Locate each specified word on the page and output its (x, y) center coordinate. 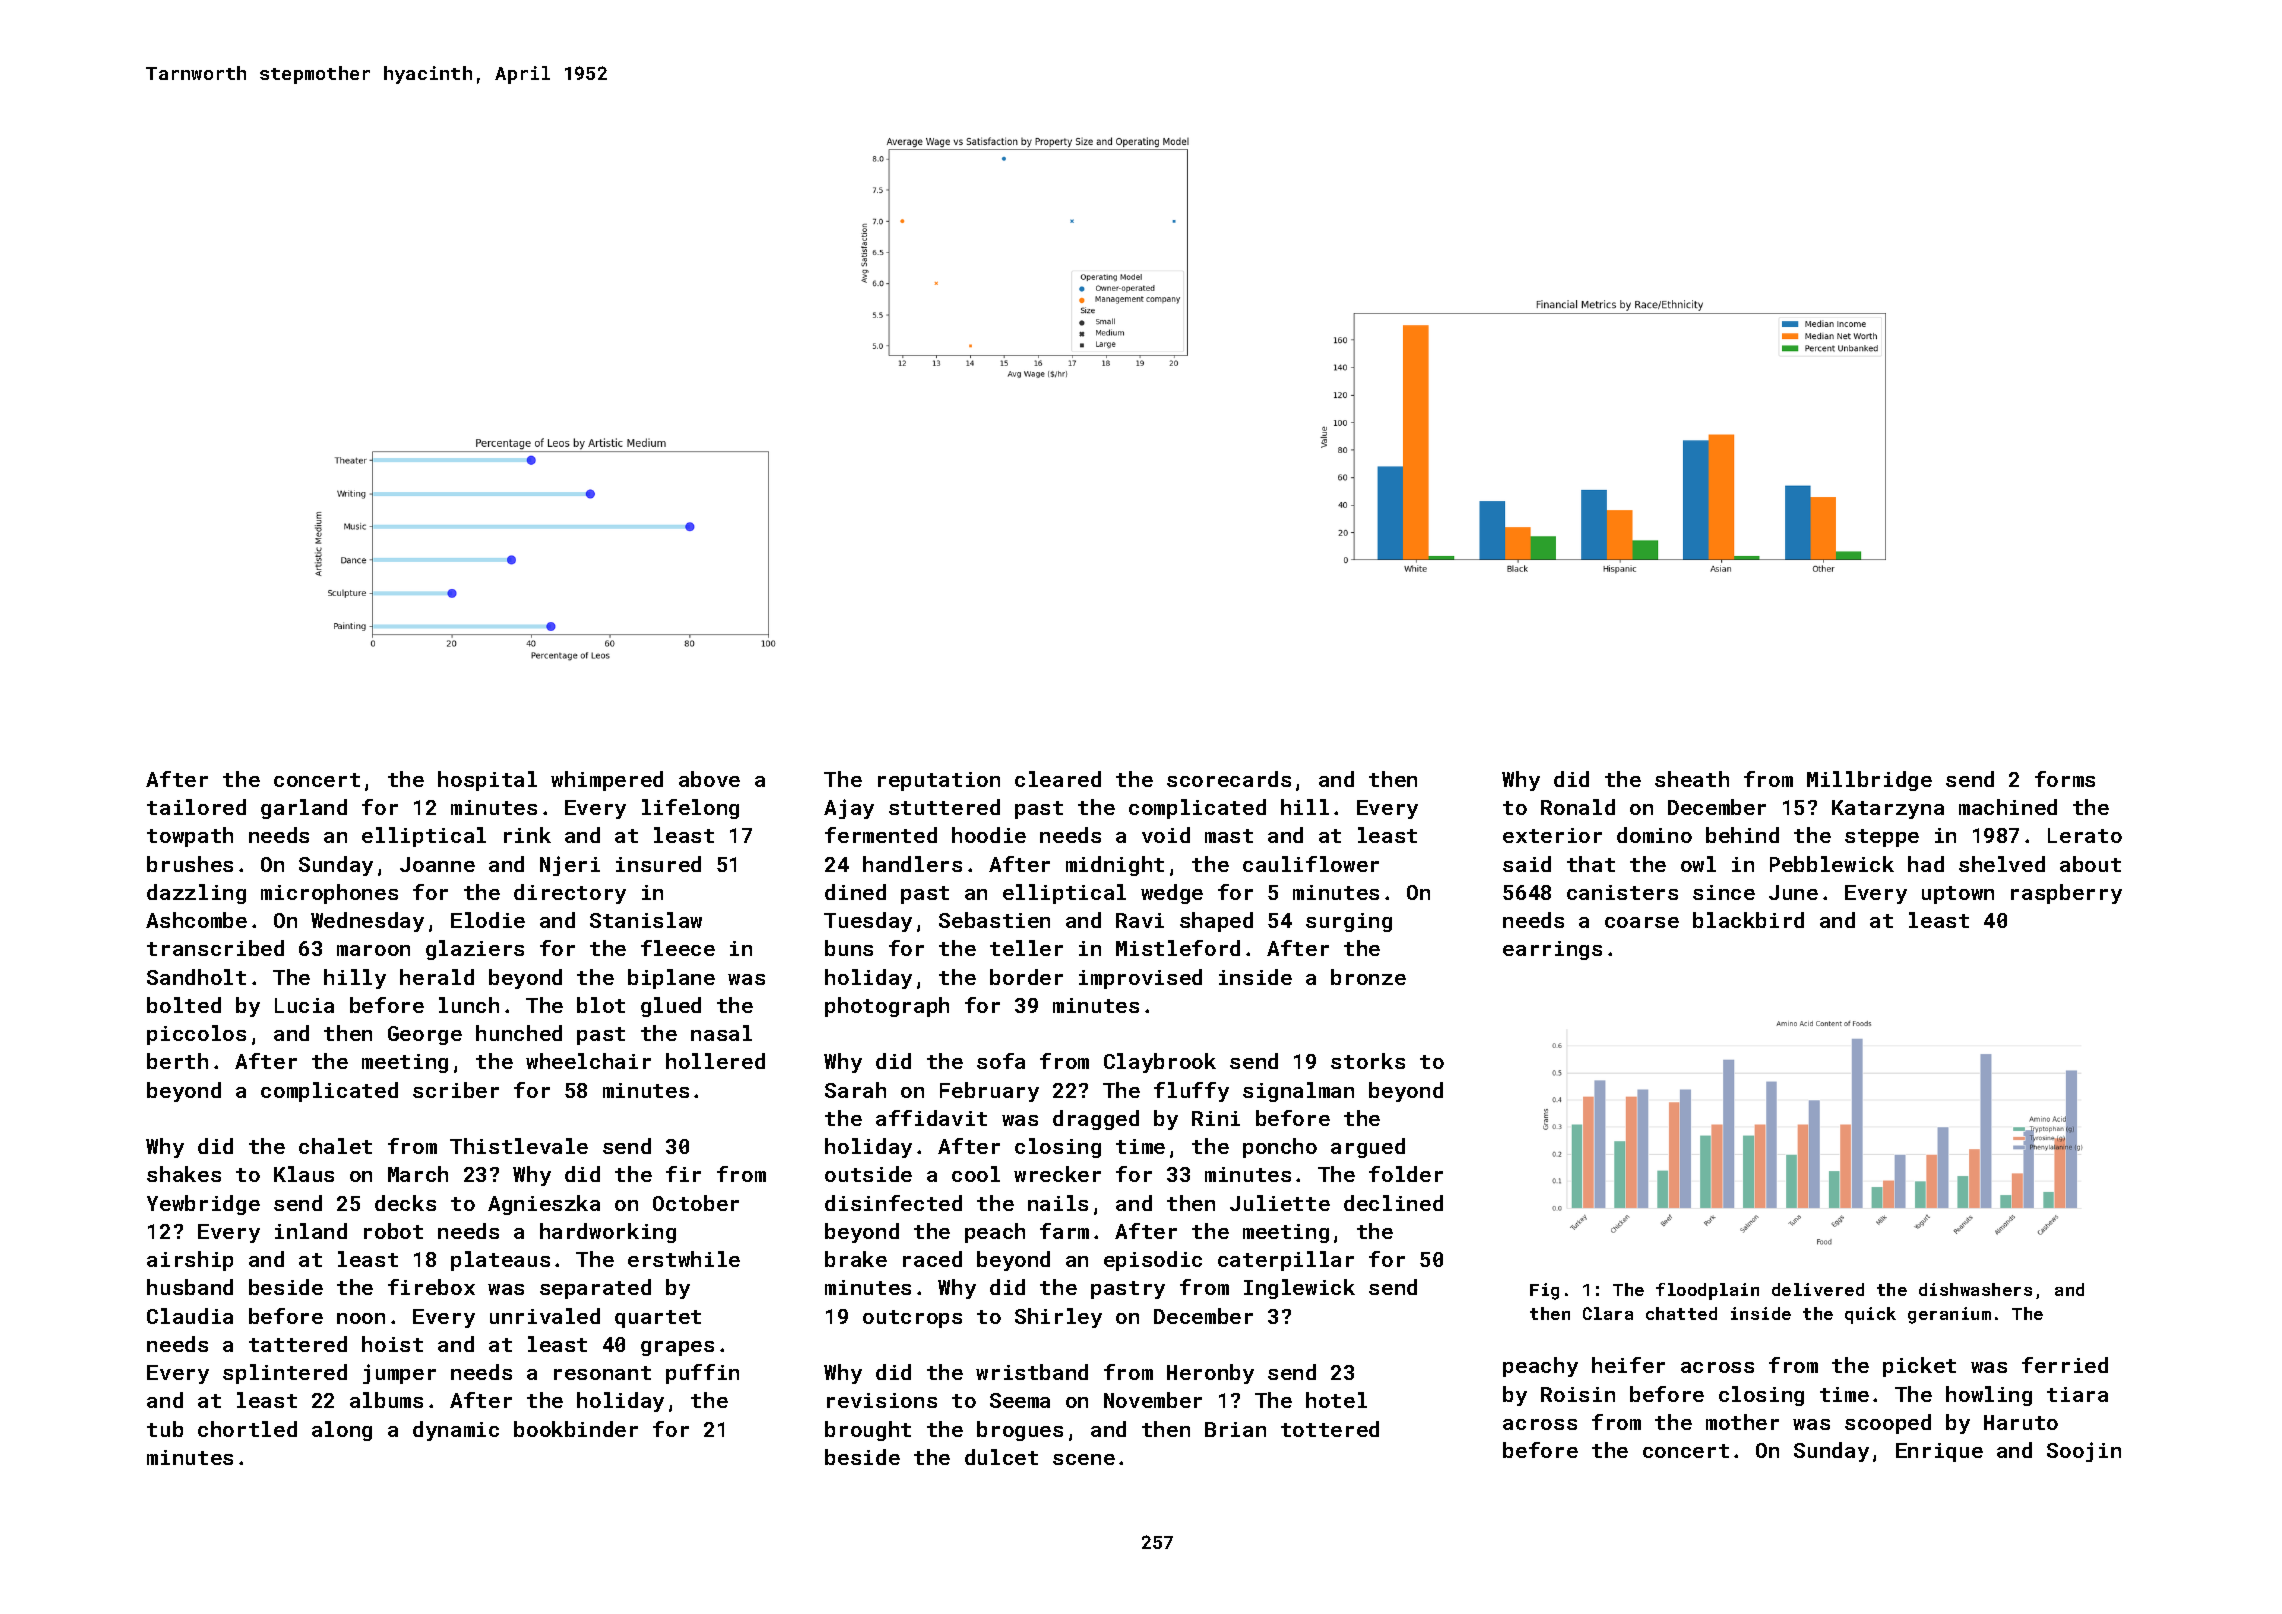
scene (1084, 1459)
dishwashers (1975, 1289)
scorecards (1229, 779)
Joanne (437, 864)
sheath (1692, 779)
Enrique (1939, 1452)
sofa (1001, 1061)
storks (1368, 1061)
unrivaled (545, 1316)
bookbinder (576, 1429)
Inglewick (1299, 1289)
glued (671, 1007)
